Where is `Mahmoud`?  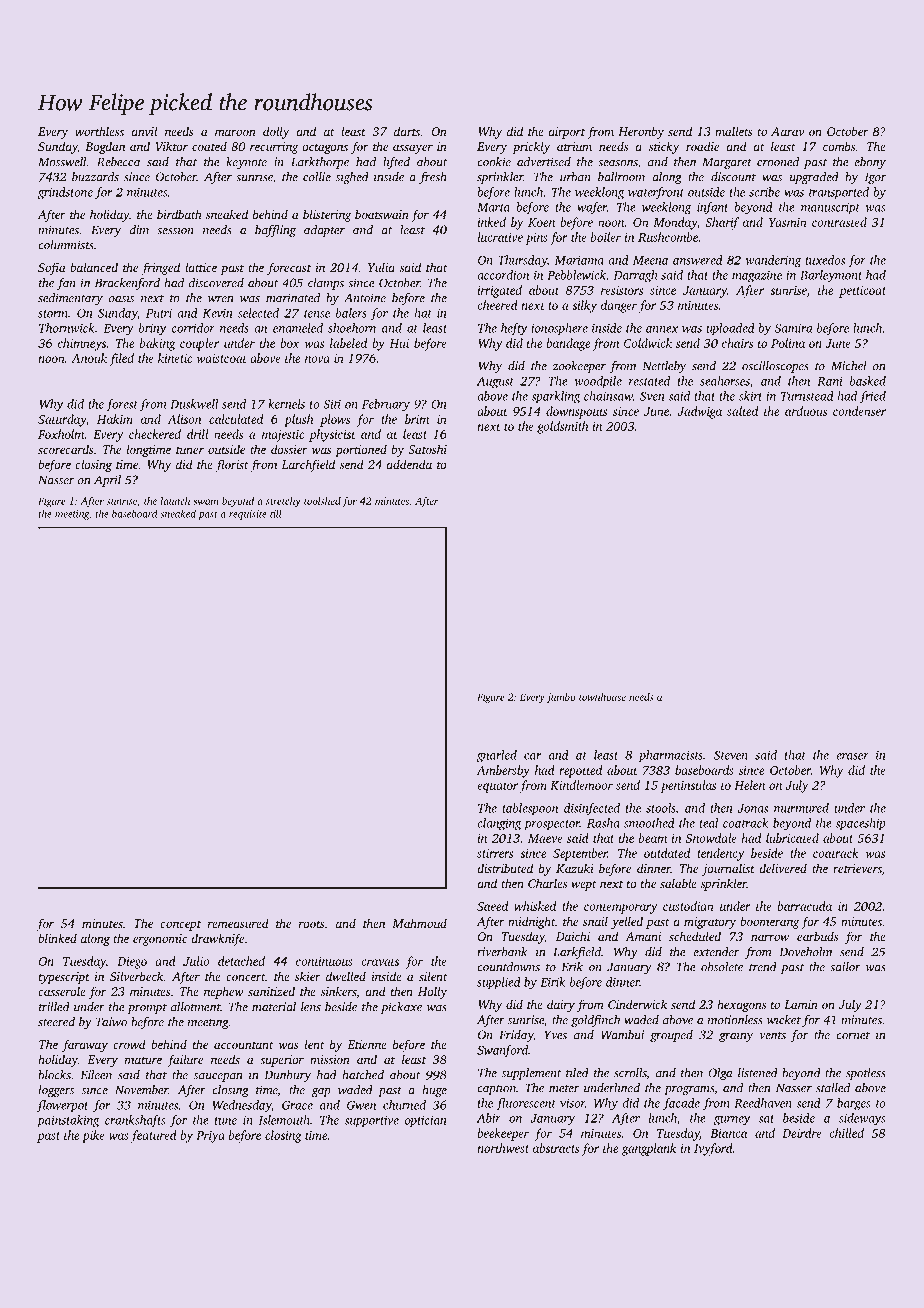 Mahmoud is located at coordinates (419, 923).
